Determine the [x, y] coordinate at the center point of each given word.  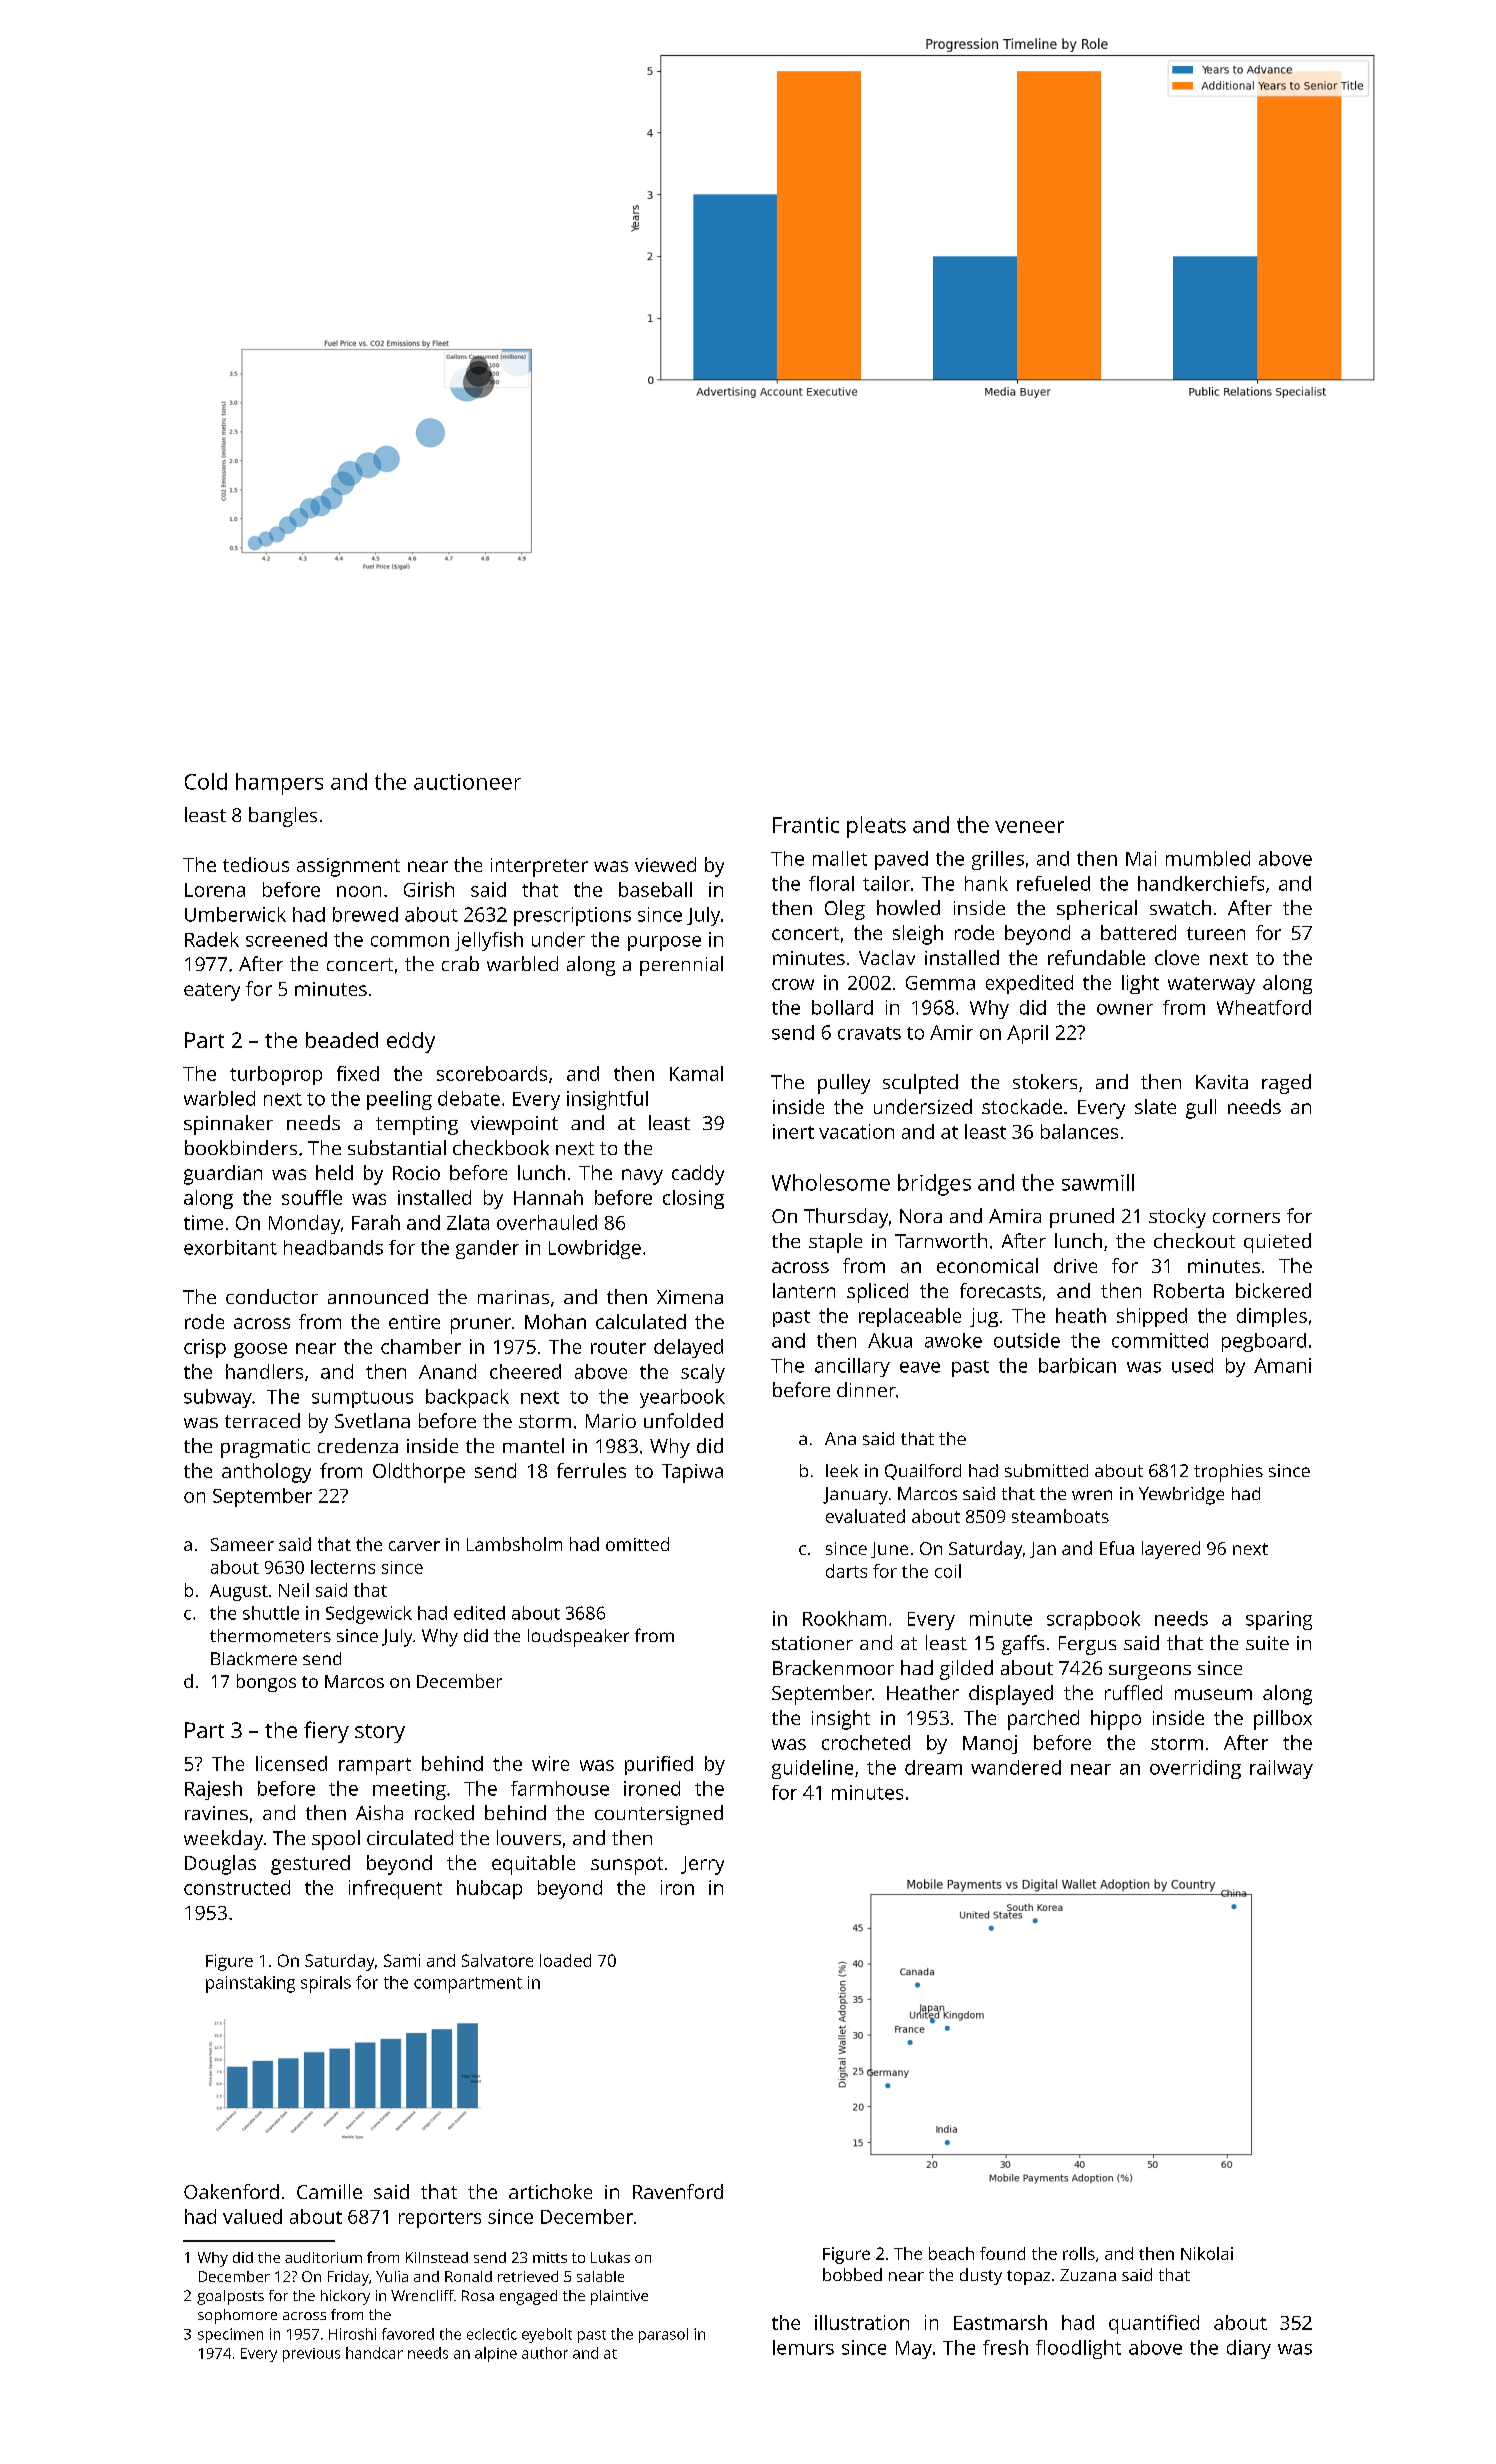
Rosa [478, 2295]
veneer [1029, 827]
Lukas [610, 2257]
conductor [272, 1296]
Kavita [1222, 1082]
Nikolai [1207, 2253]
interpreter [539, 867]
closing [693, 1199]
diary [1249, 2349]
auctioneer [467, 782]
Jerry [702, 1865]
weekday [223, 1840]
